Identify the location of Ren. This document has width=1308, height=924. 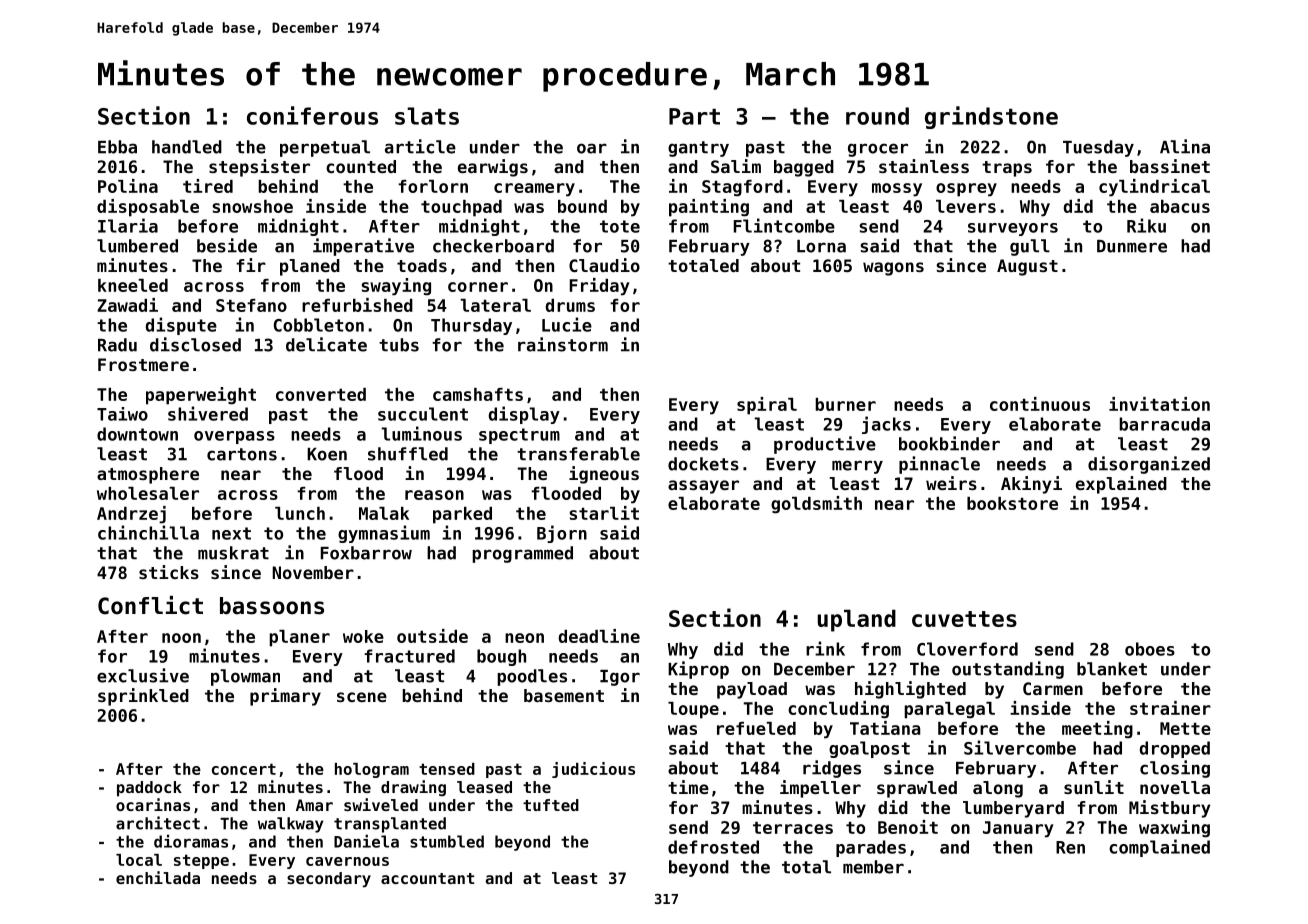
(1070, 847).
